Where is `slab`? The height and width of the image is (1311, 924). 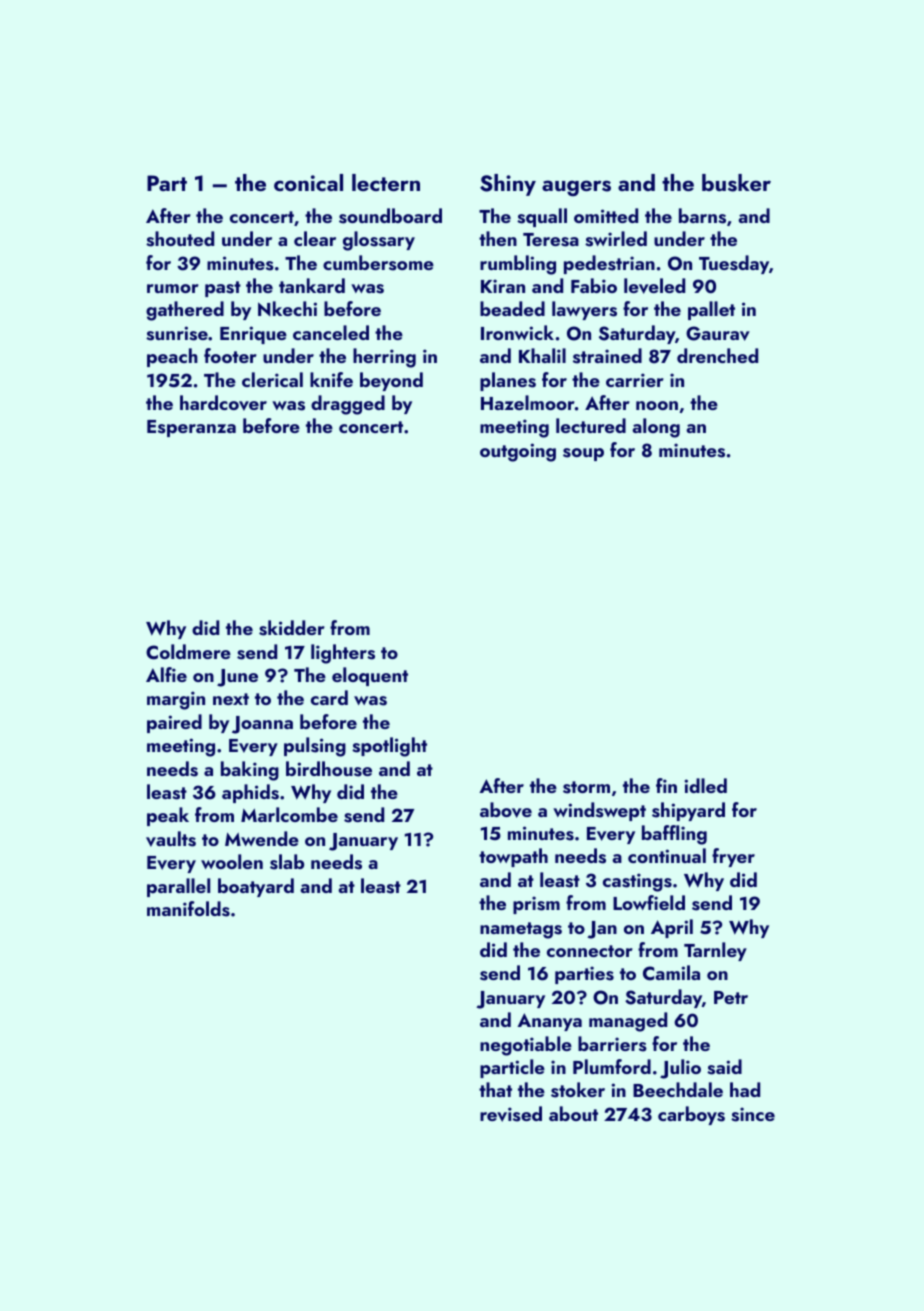
slab is located at coordinates (287, 862).
